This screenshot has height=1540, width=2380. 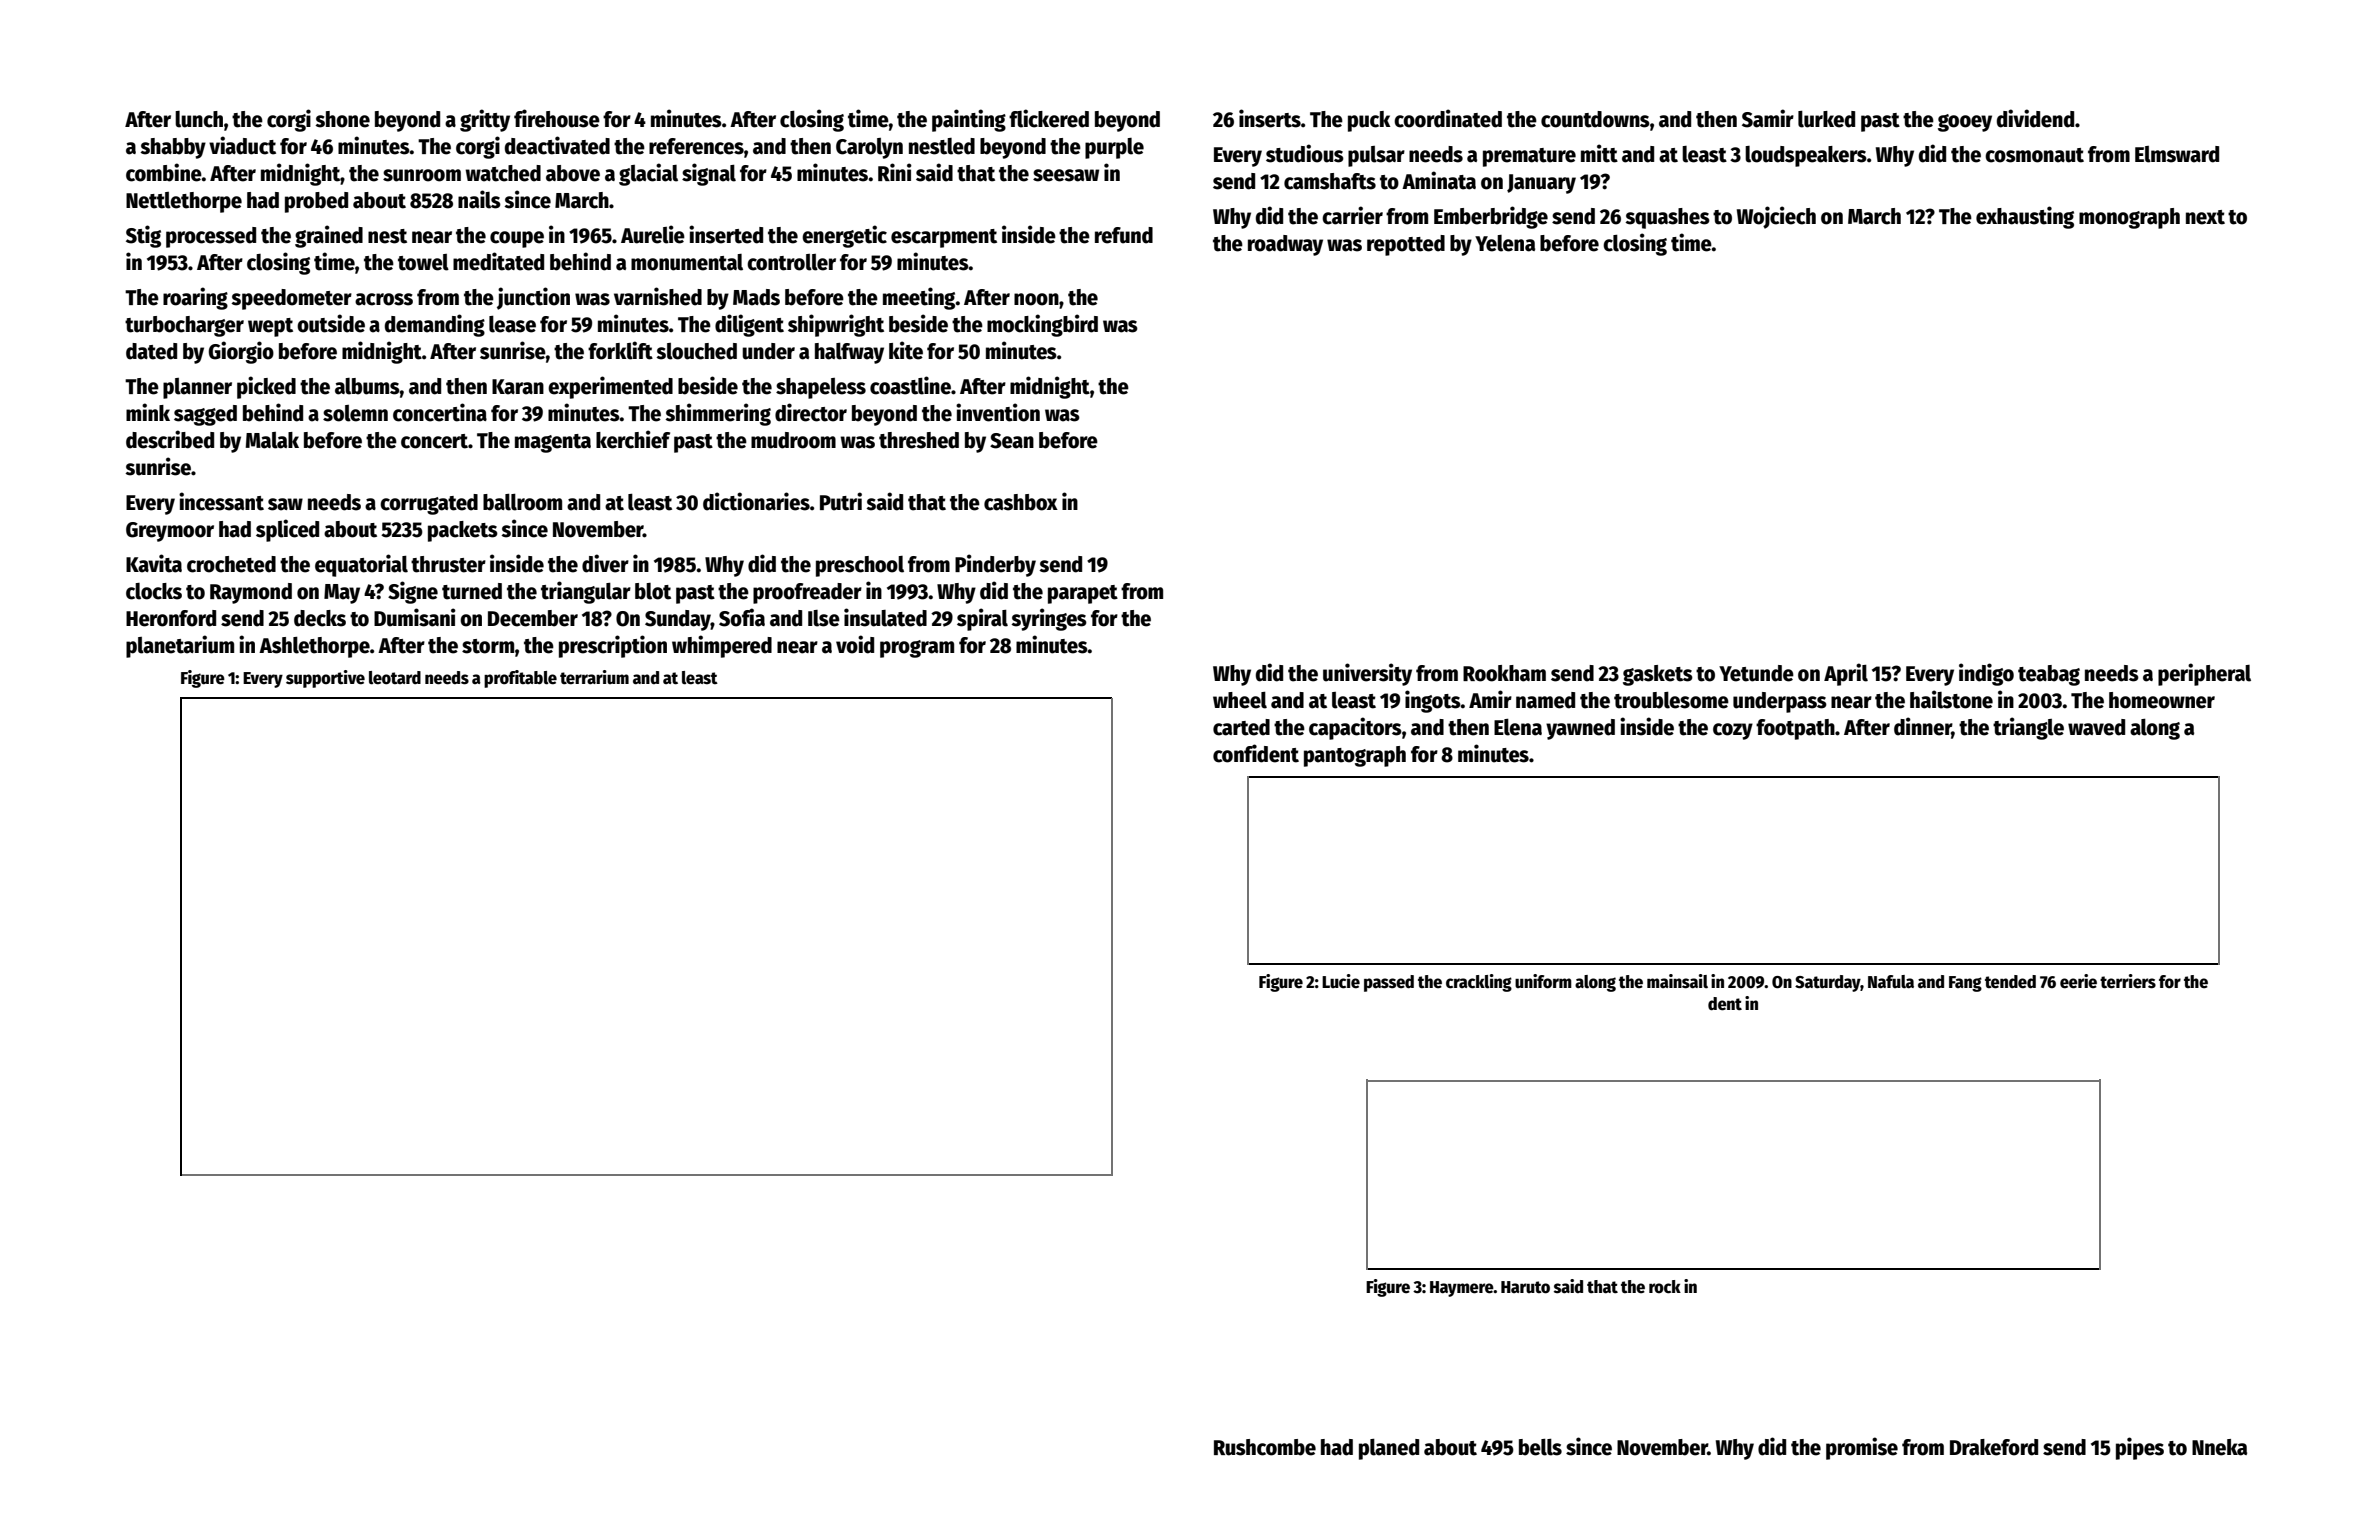 I want to click on Wojciech, so click(x=1776, y=217).
